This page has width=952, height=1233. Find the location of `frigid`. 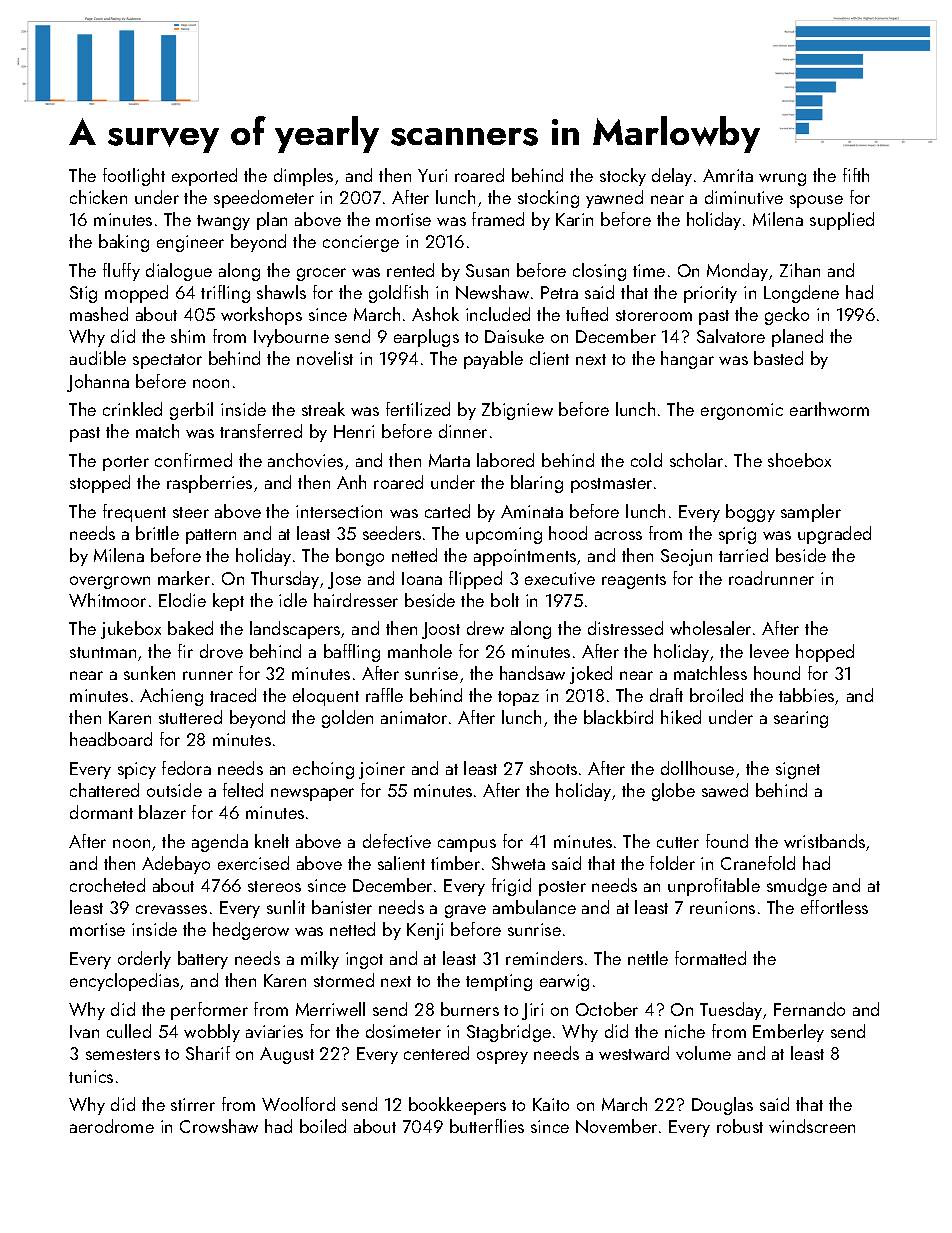

frigid is located at coordinates (511, 887).
